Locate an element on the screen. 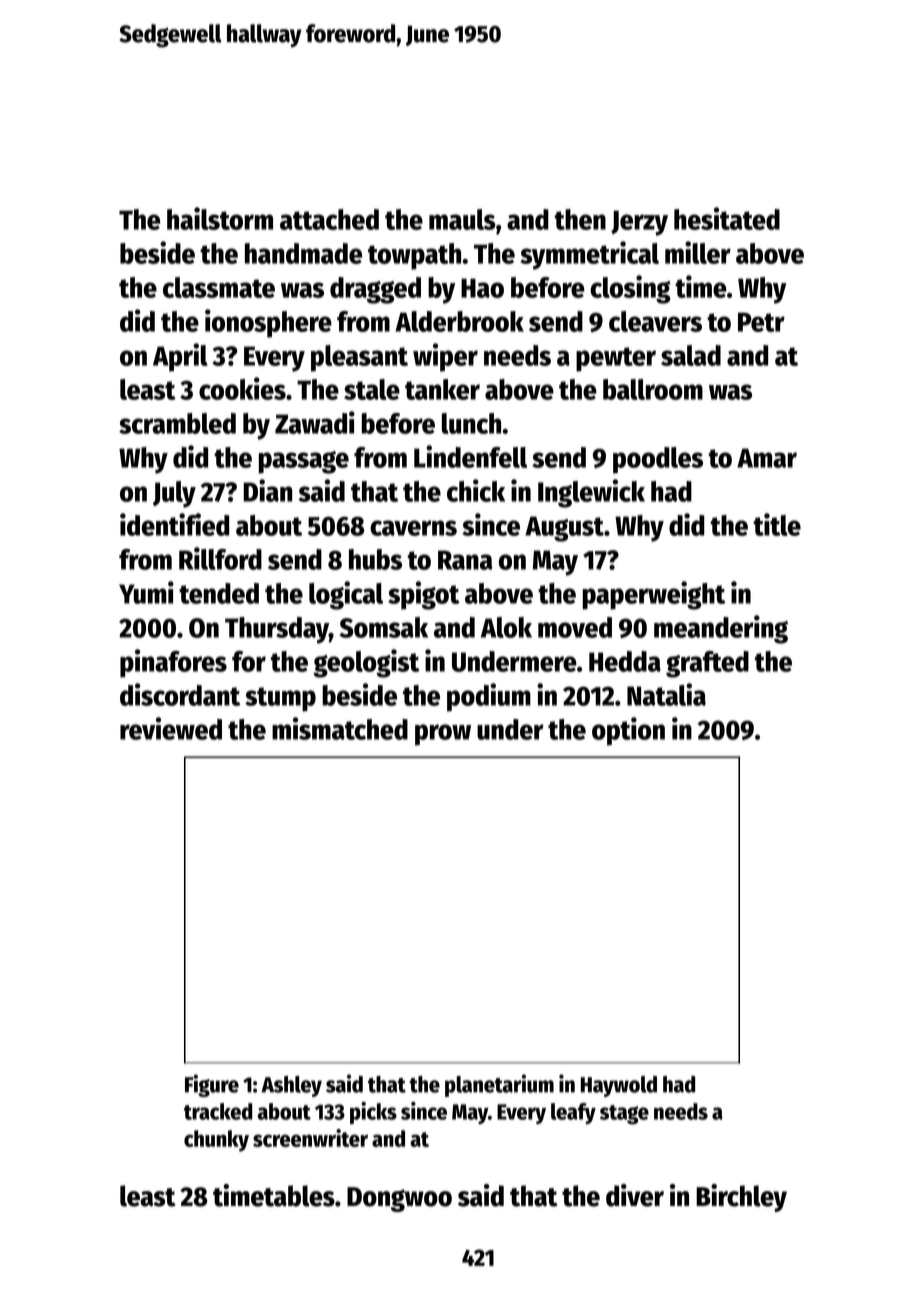  pewter is located at coordinates (616, 359).
